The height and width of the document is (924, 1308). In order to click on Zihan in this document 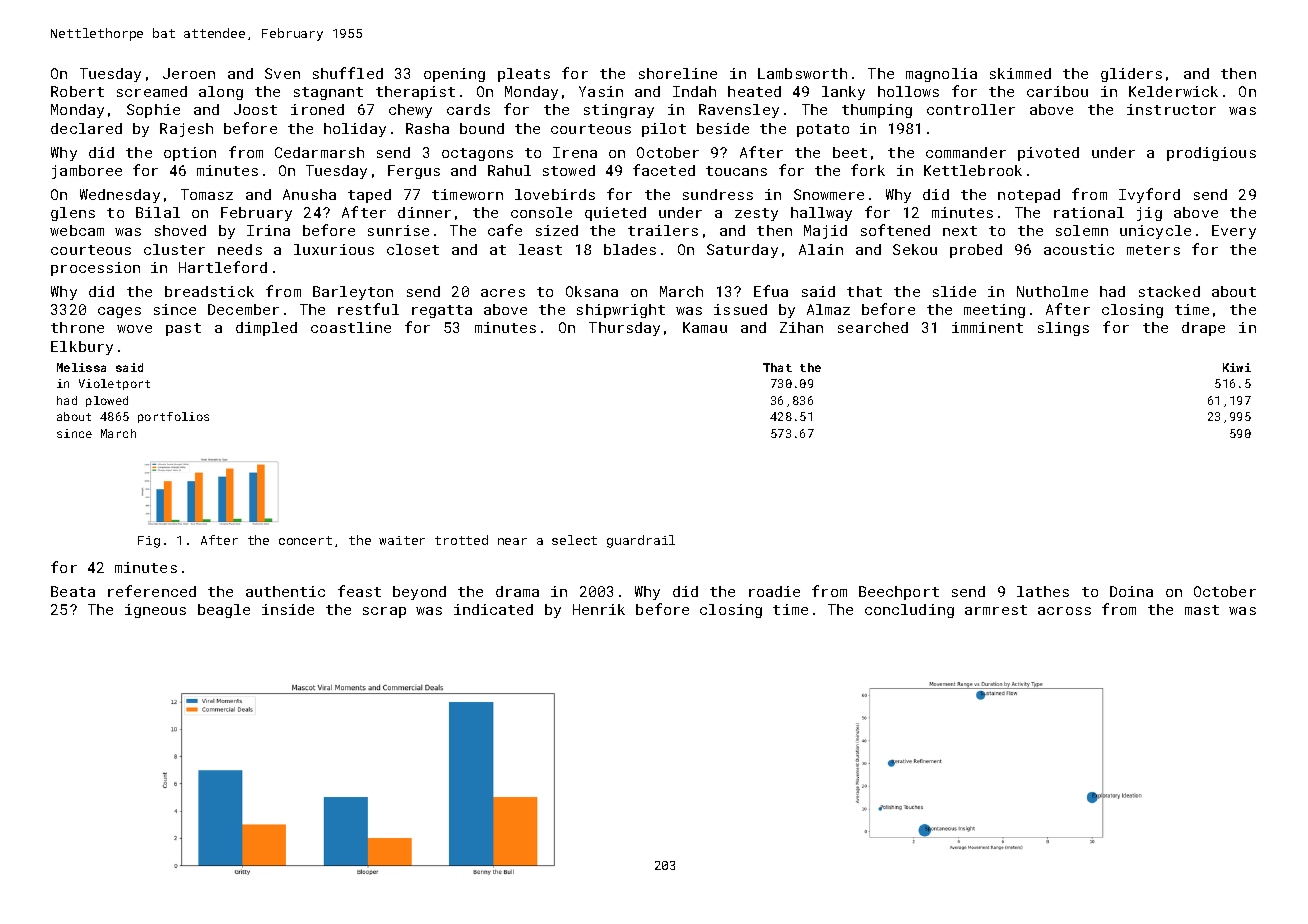, I will do `click(801, 327)`.
